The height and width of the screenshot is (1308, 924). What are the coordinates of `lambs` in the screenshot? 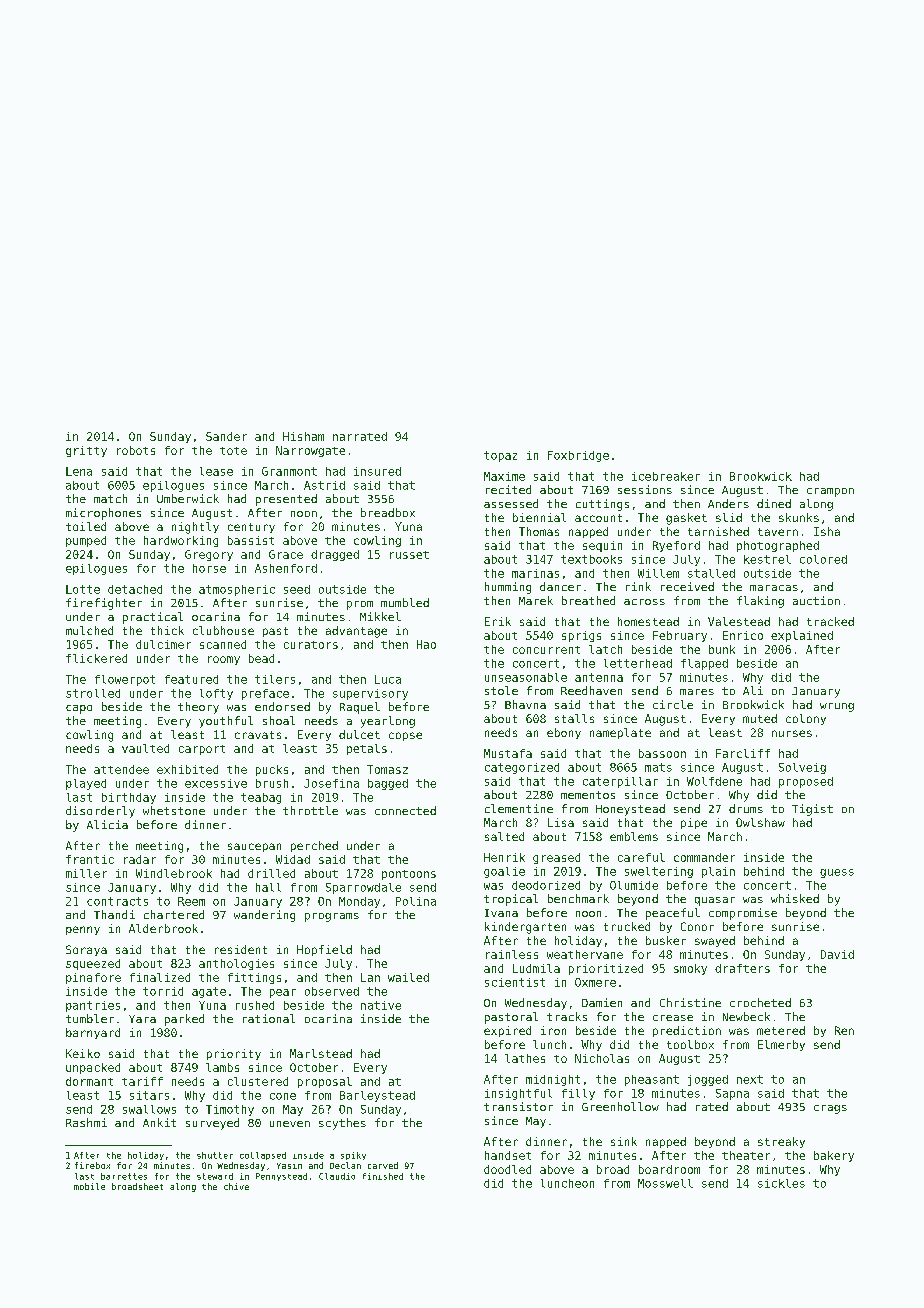 It's located at (222, 1067).
